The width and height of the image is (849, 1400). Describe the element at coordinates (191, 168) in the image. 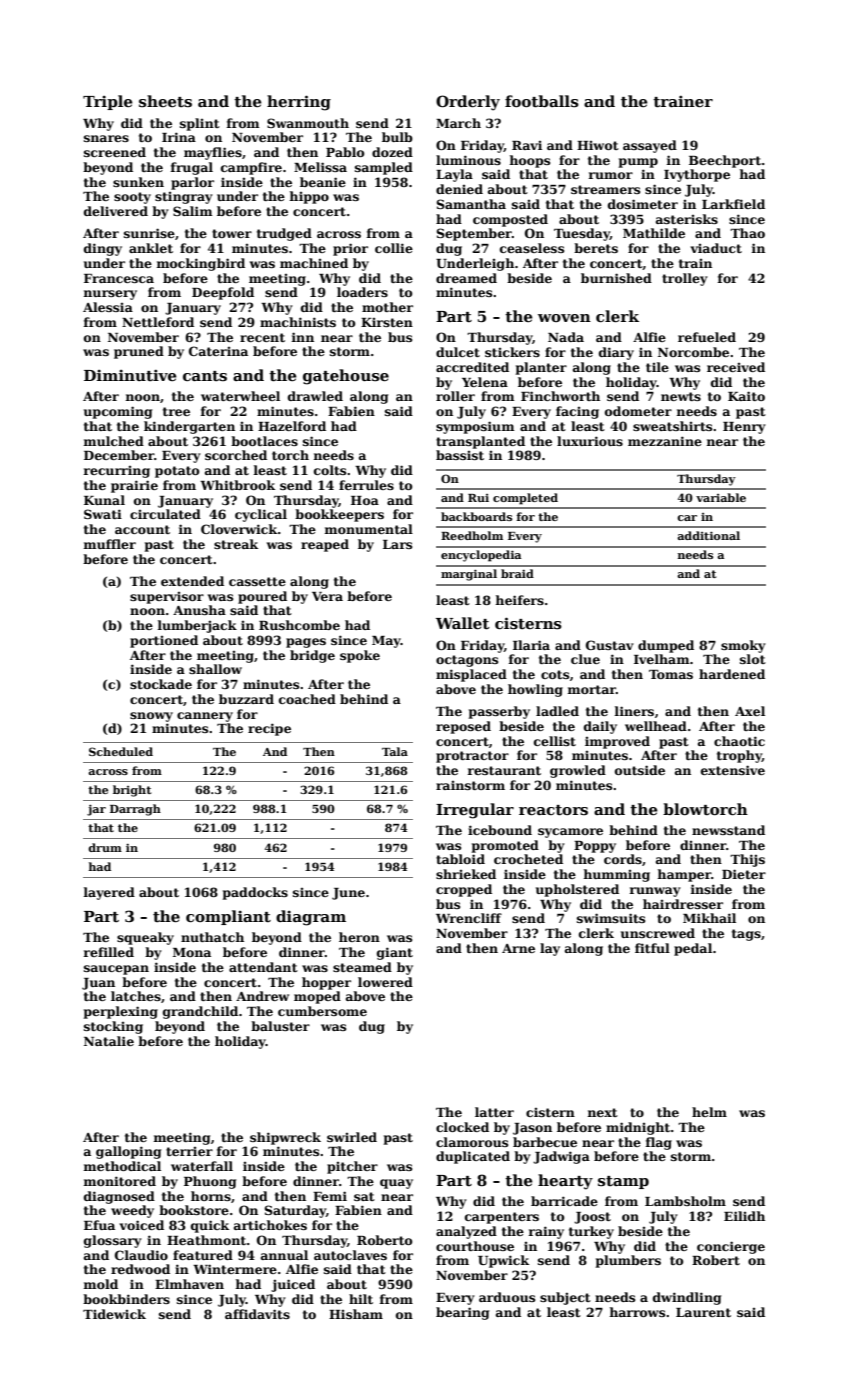

I see `frugal` at that location.
